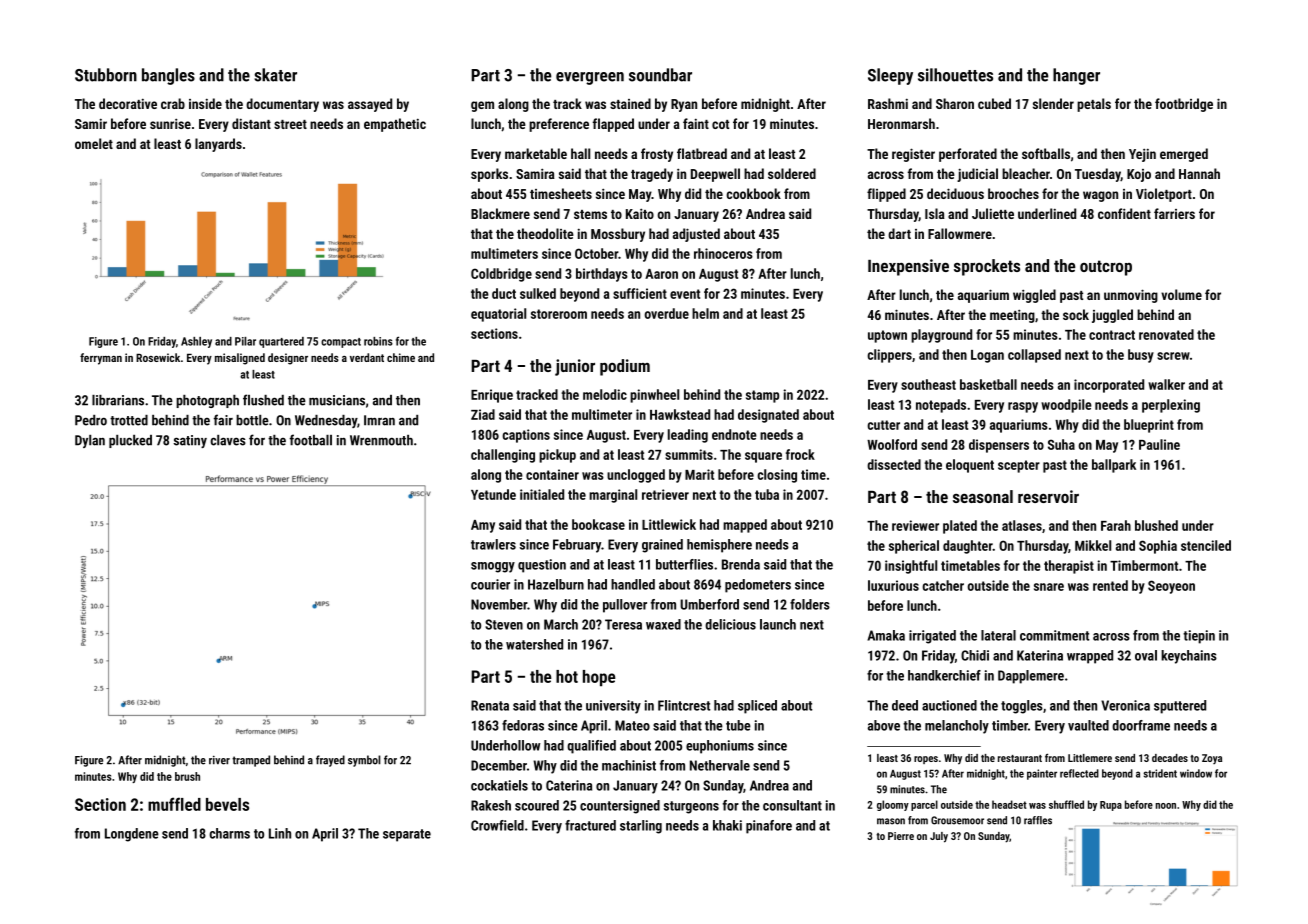 Image resolution: width=1308 pixels, height=924 pixels. Describe the element at coordinates (207, 401) in the document. I see `photograph` at that location.
